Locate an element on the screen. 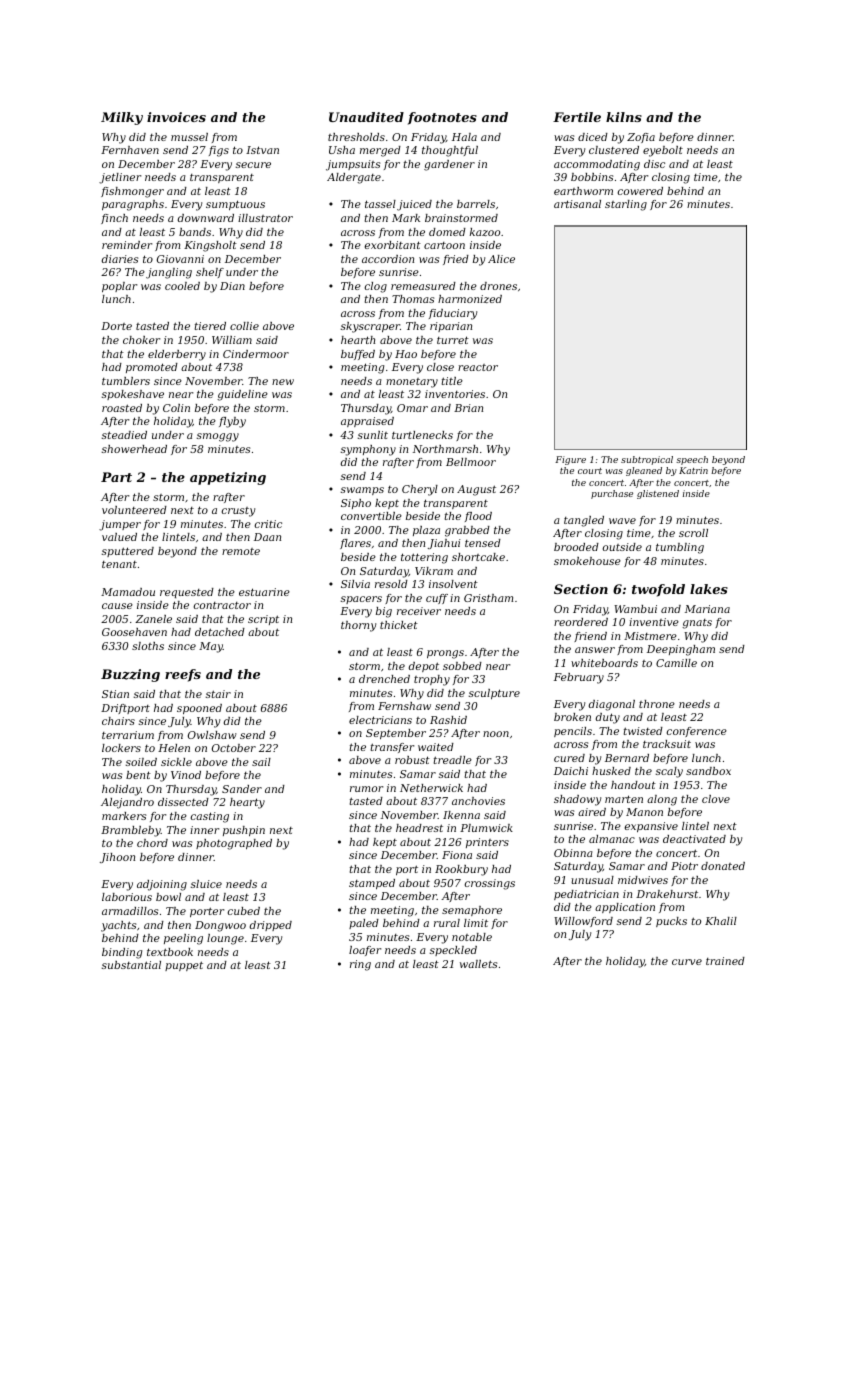  donated is located at coordinates (723, 866).
